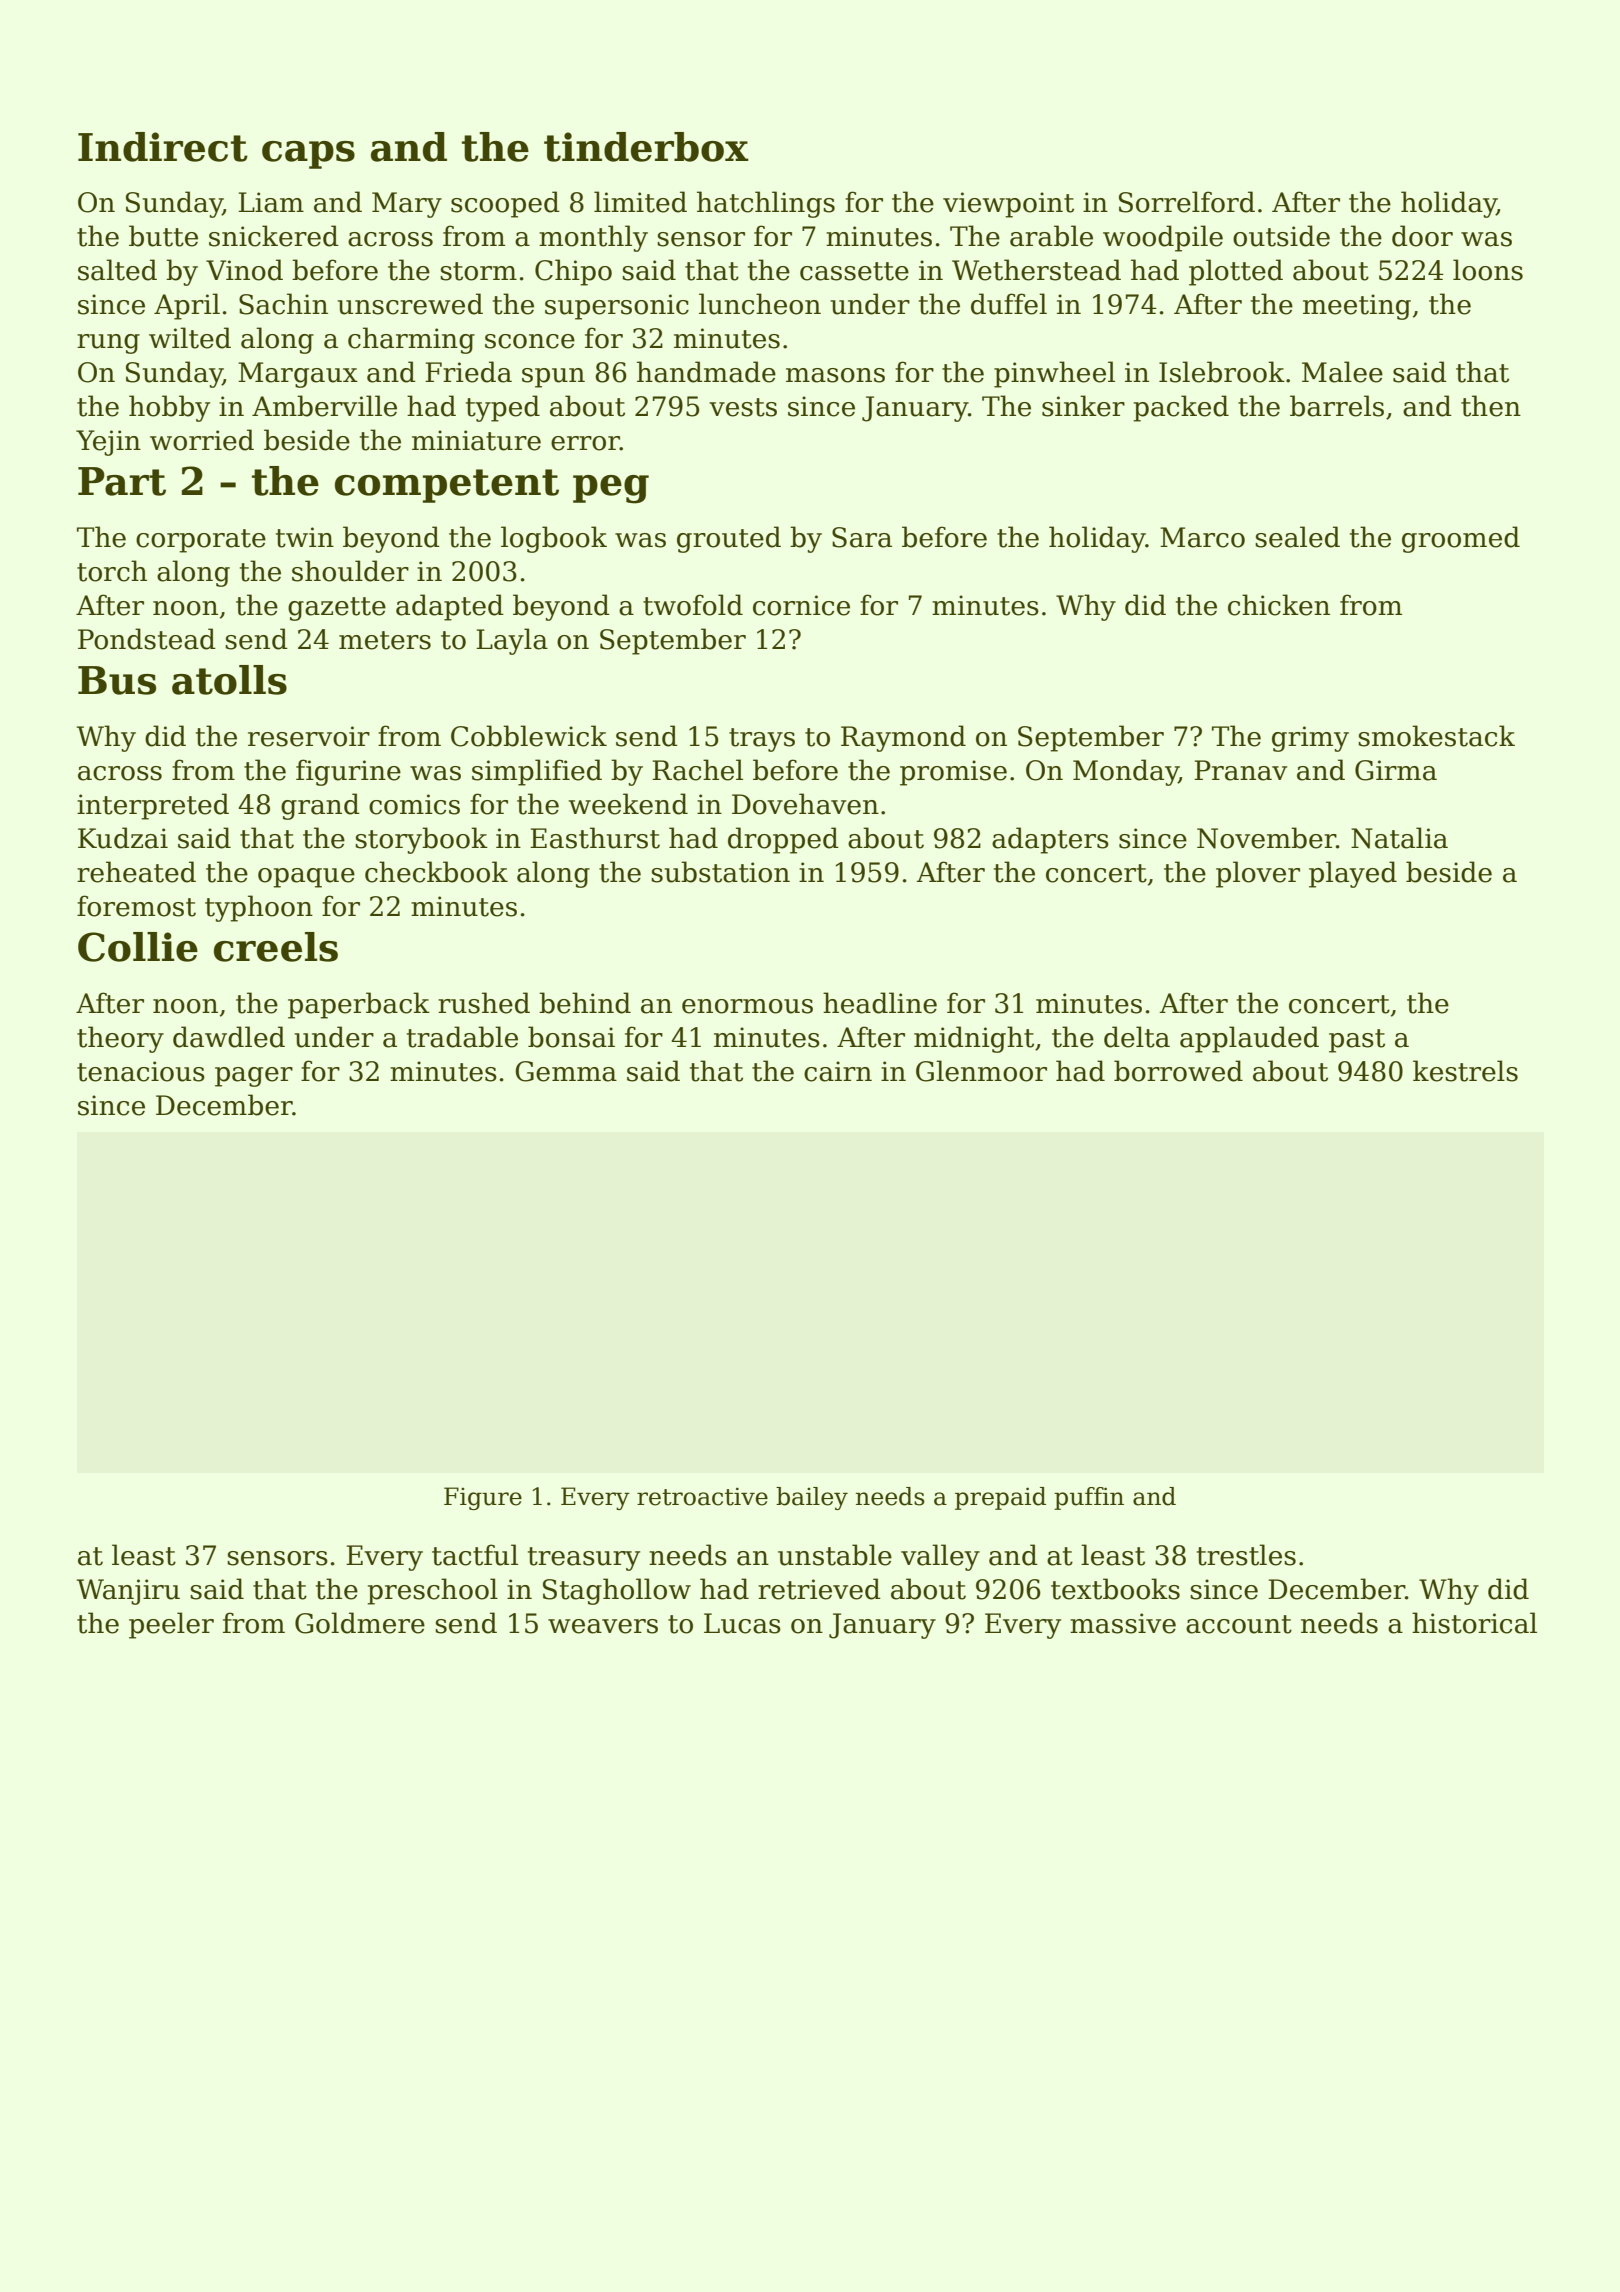 This document has width=1620, height=2292. Describe the element at coordinates (1009, 304) in the document. I see `duffel` at that location.
